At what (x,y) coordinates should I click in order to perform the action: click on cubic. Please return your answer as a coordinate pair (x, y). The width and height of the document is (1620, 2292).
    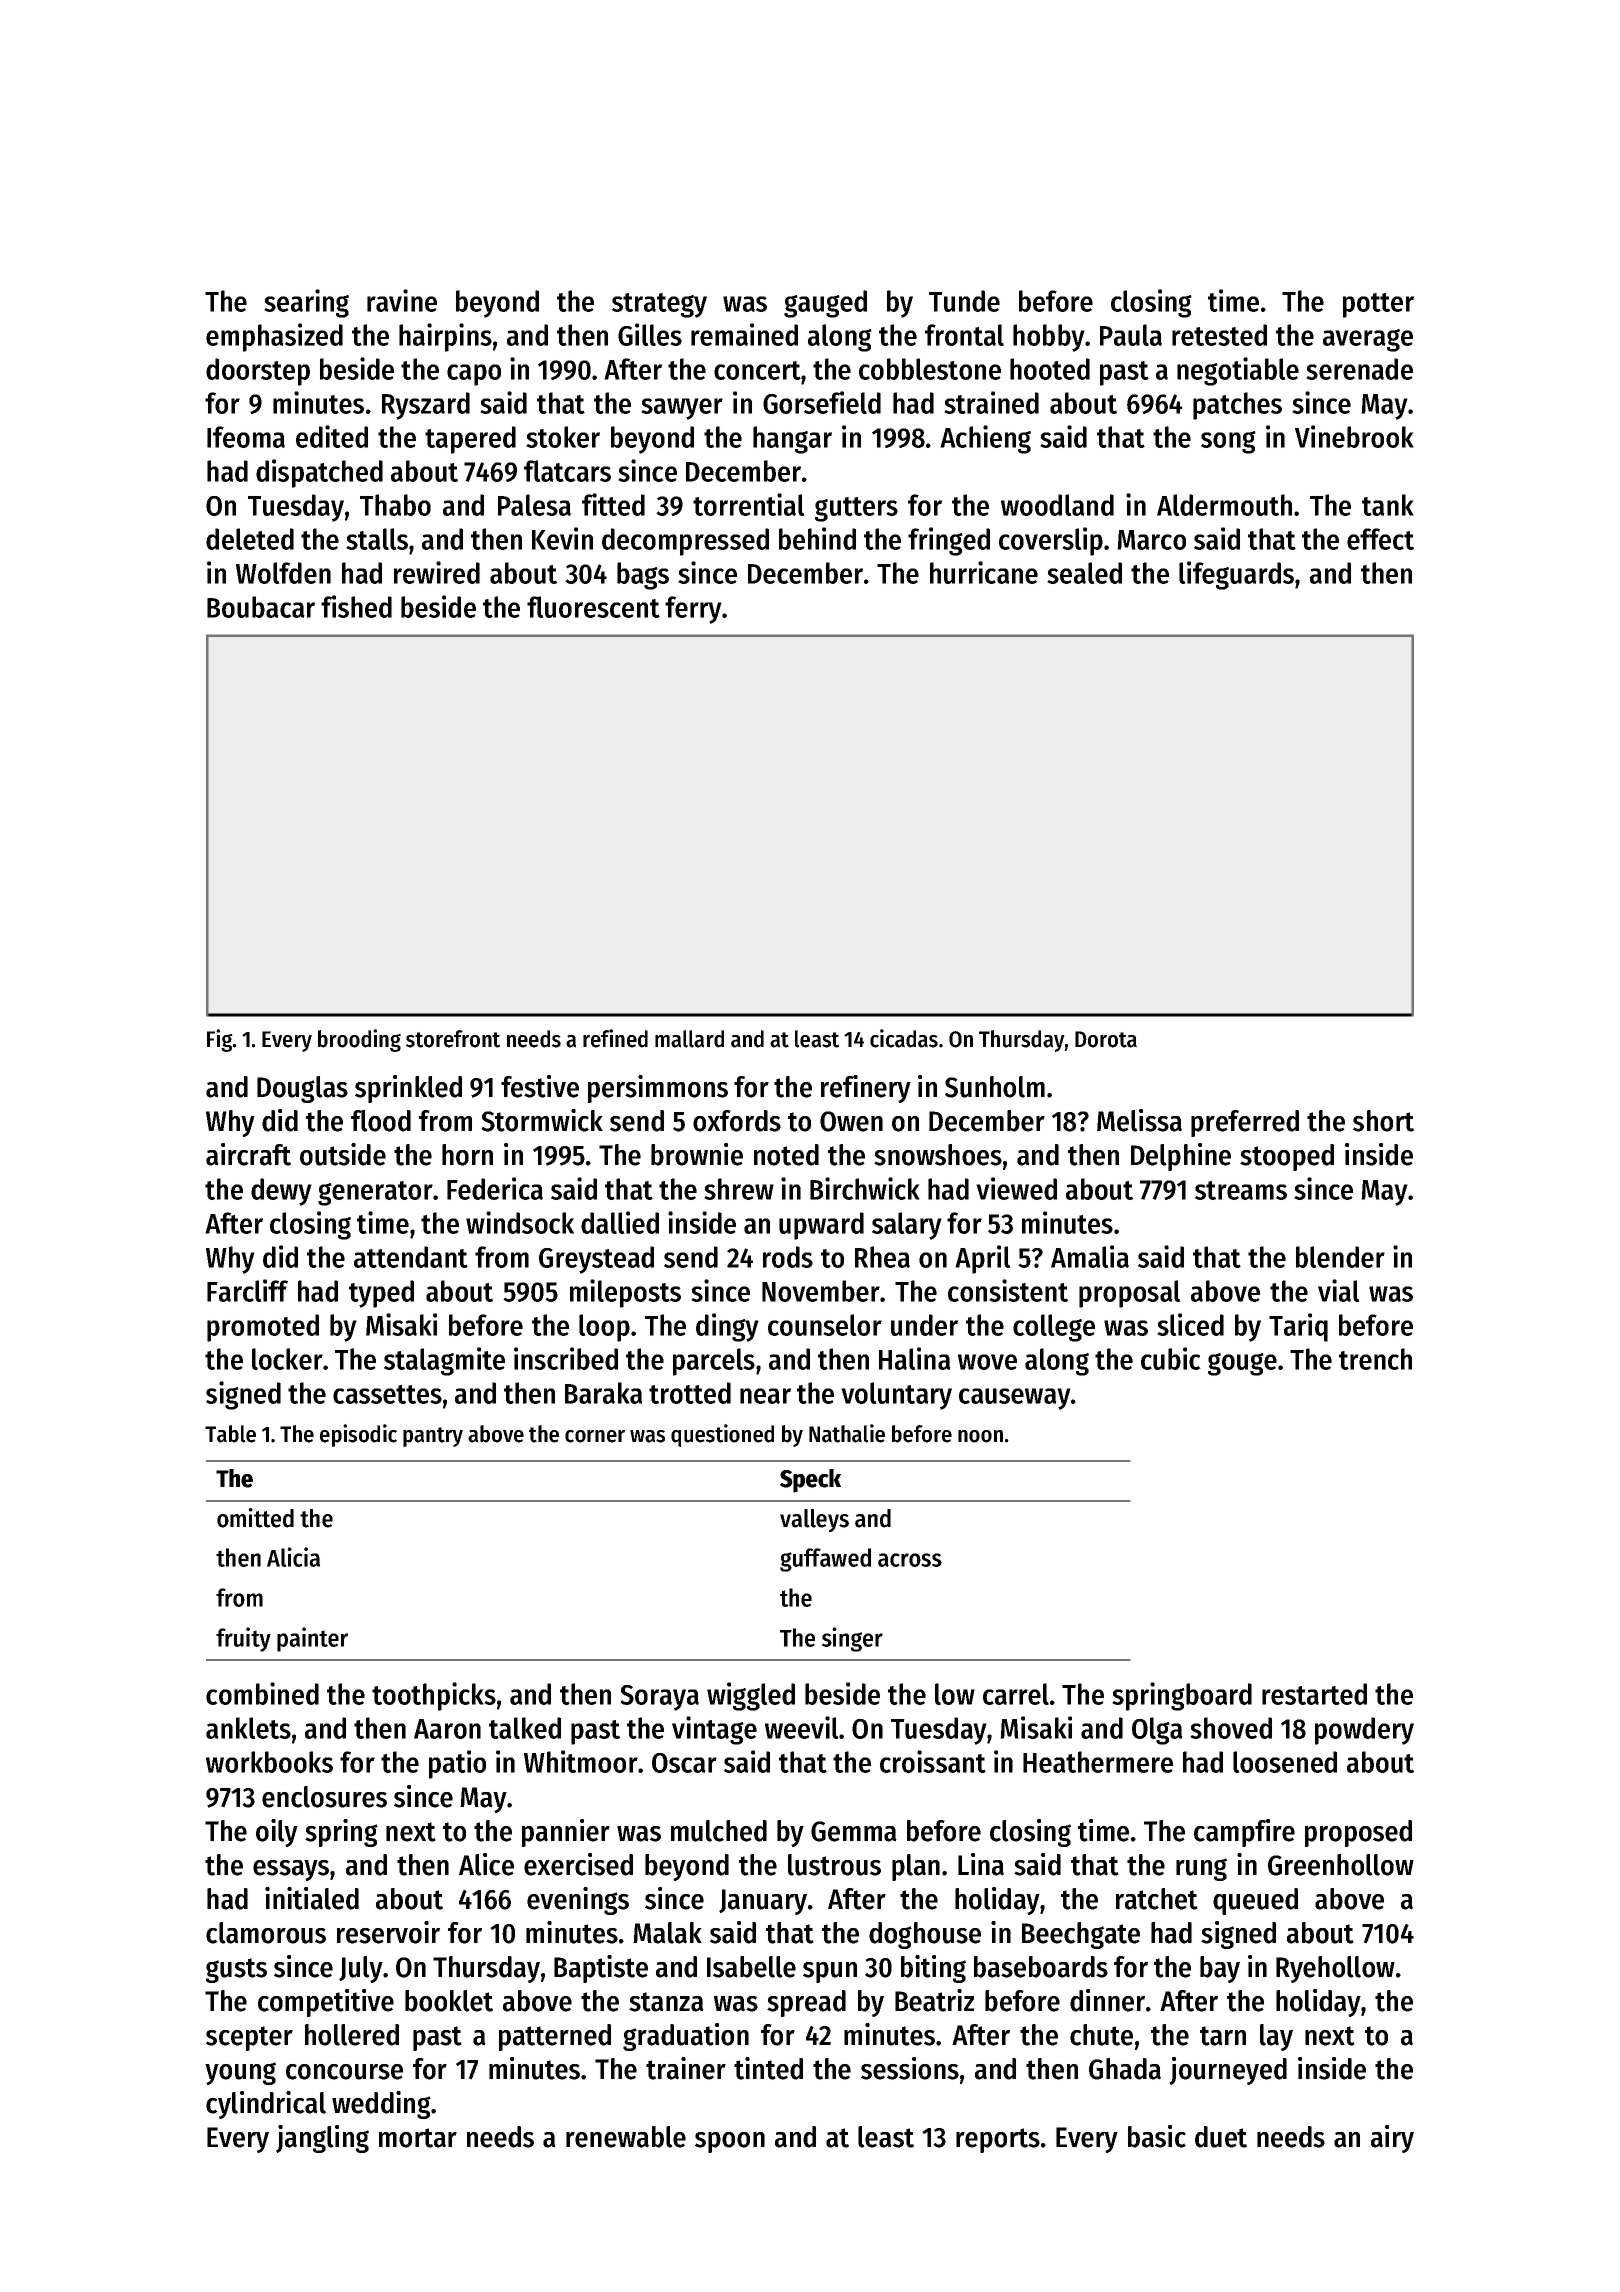
    Looking at the image, I should click on (1171, 1358).
